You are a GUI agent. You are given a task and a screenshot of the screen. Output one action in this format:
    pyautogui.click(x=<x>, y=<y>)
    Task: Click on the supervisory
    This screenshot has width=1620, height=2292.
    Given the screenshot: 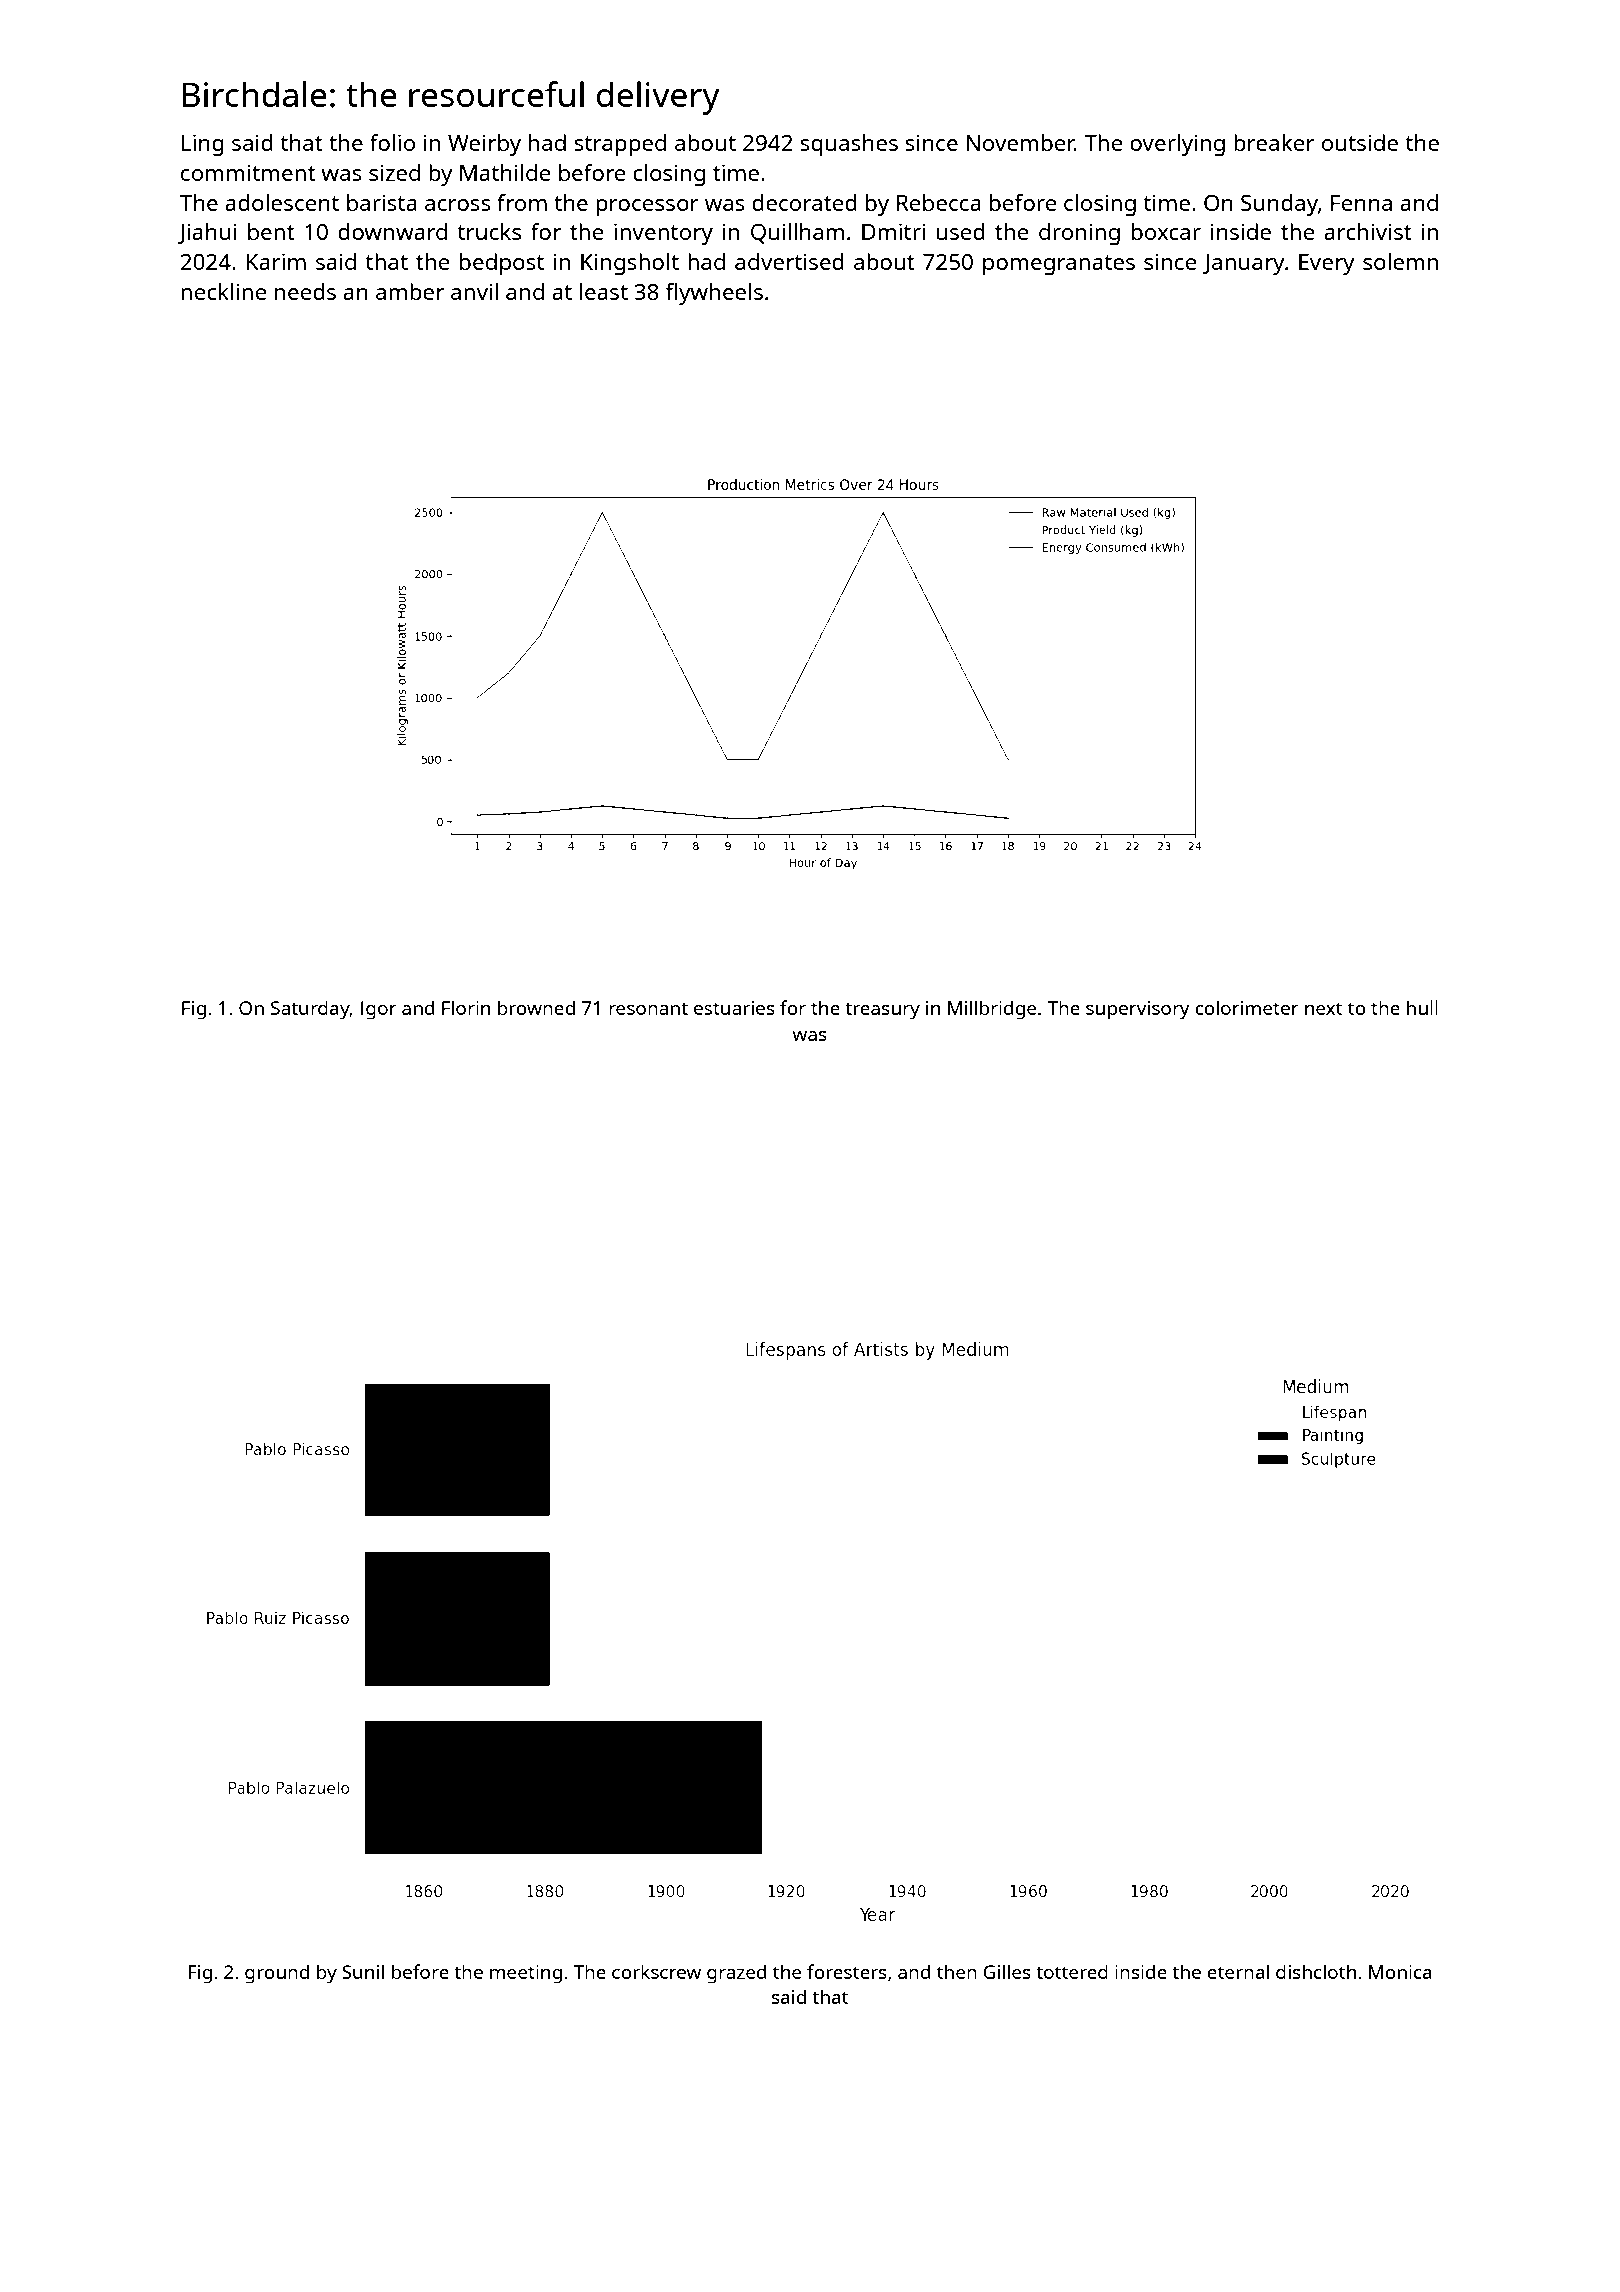 What is the action you would take?
    pyautogui.click(x=1138, y=1010)
